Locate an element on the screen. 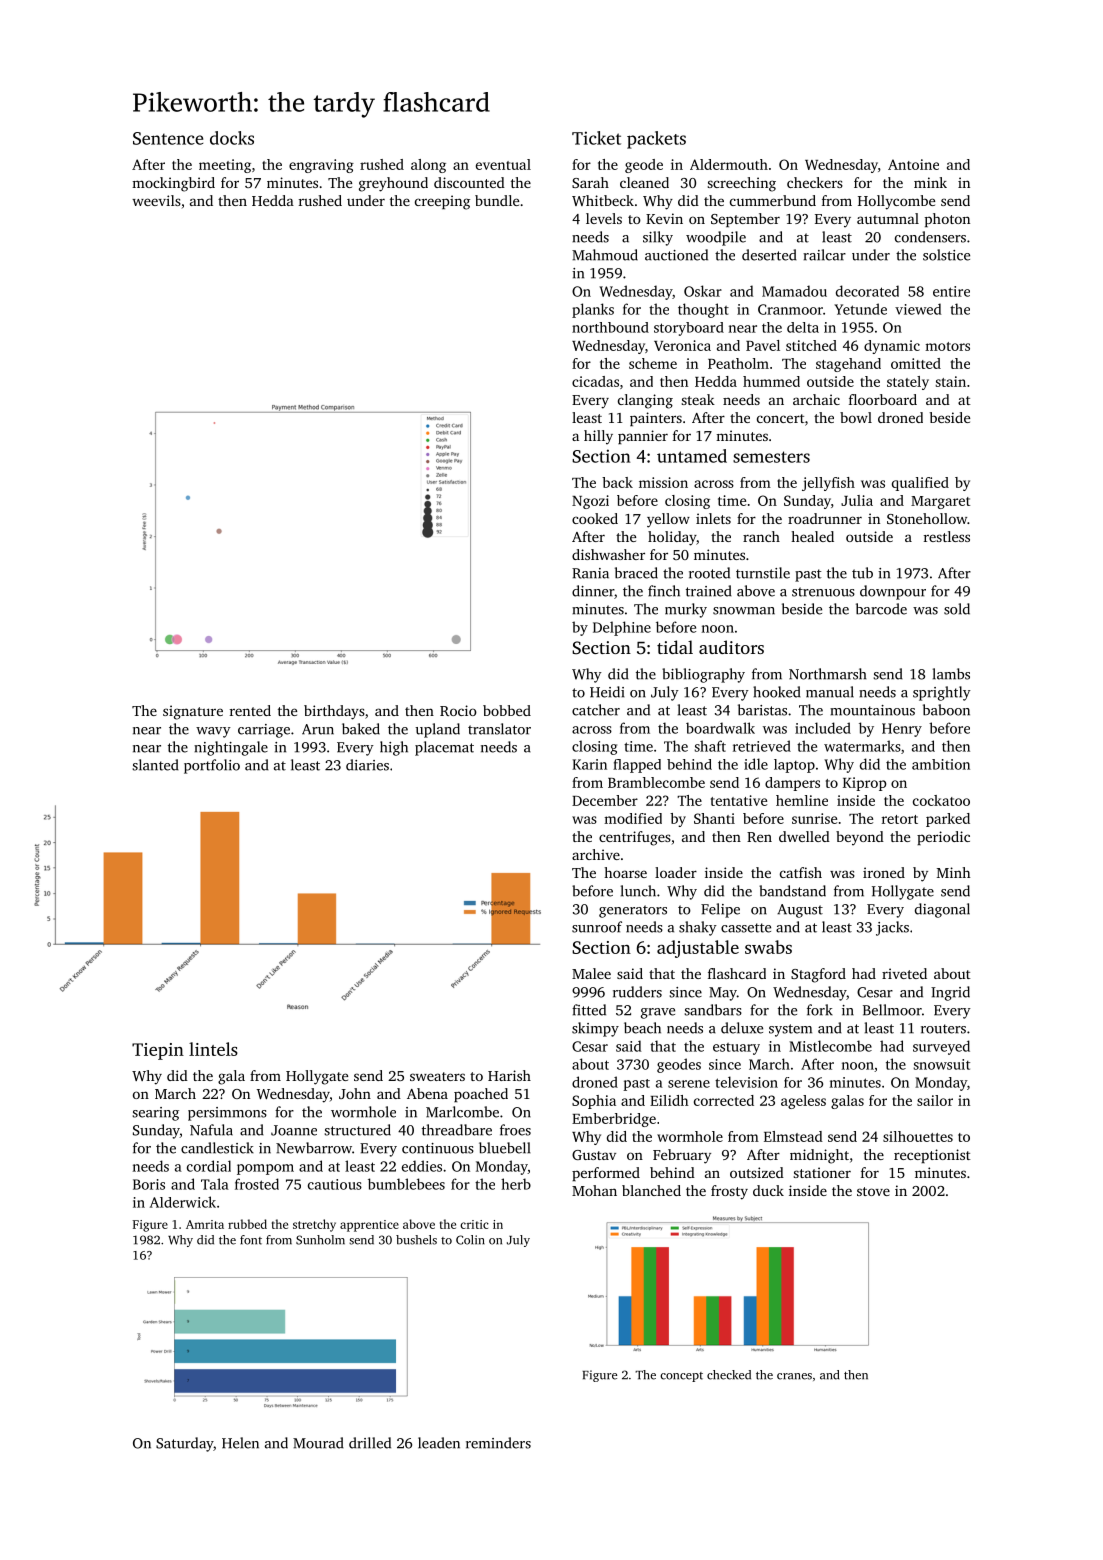 The width and height of the screenshot is (1103, 1560). healed is located at coordinates (812, 536).
